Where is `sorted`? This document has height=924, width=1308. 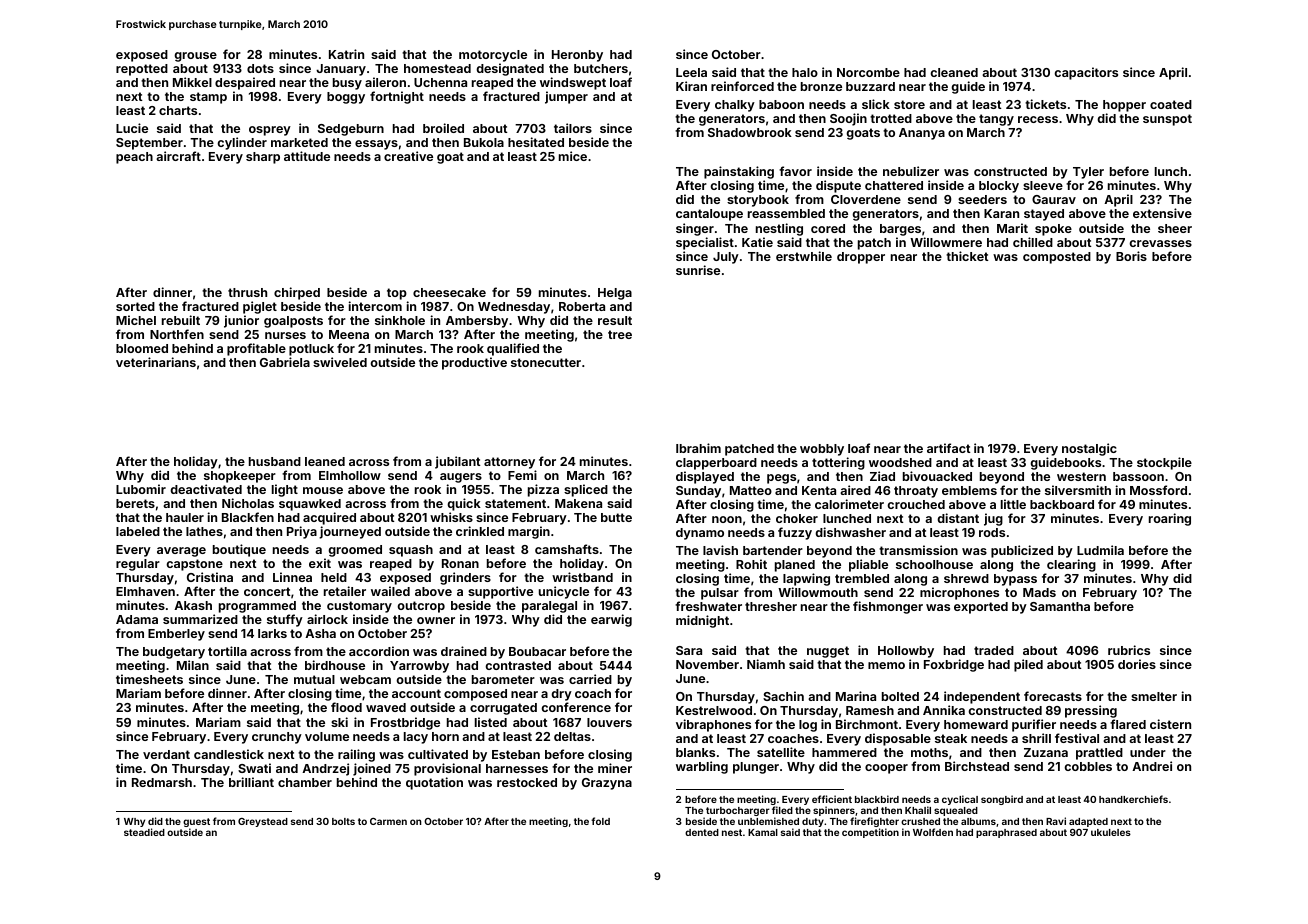
sorted is located at coordinates (135, 306).
